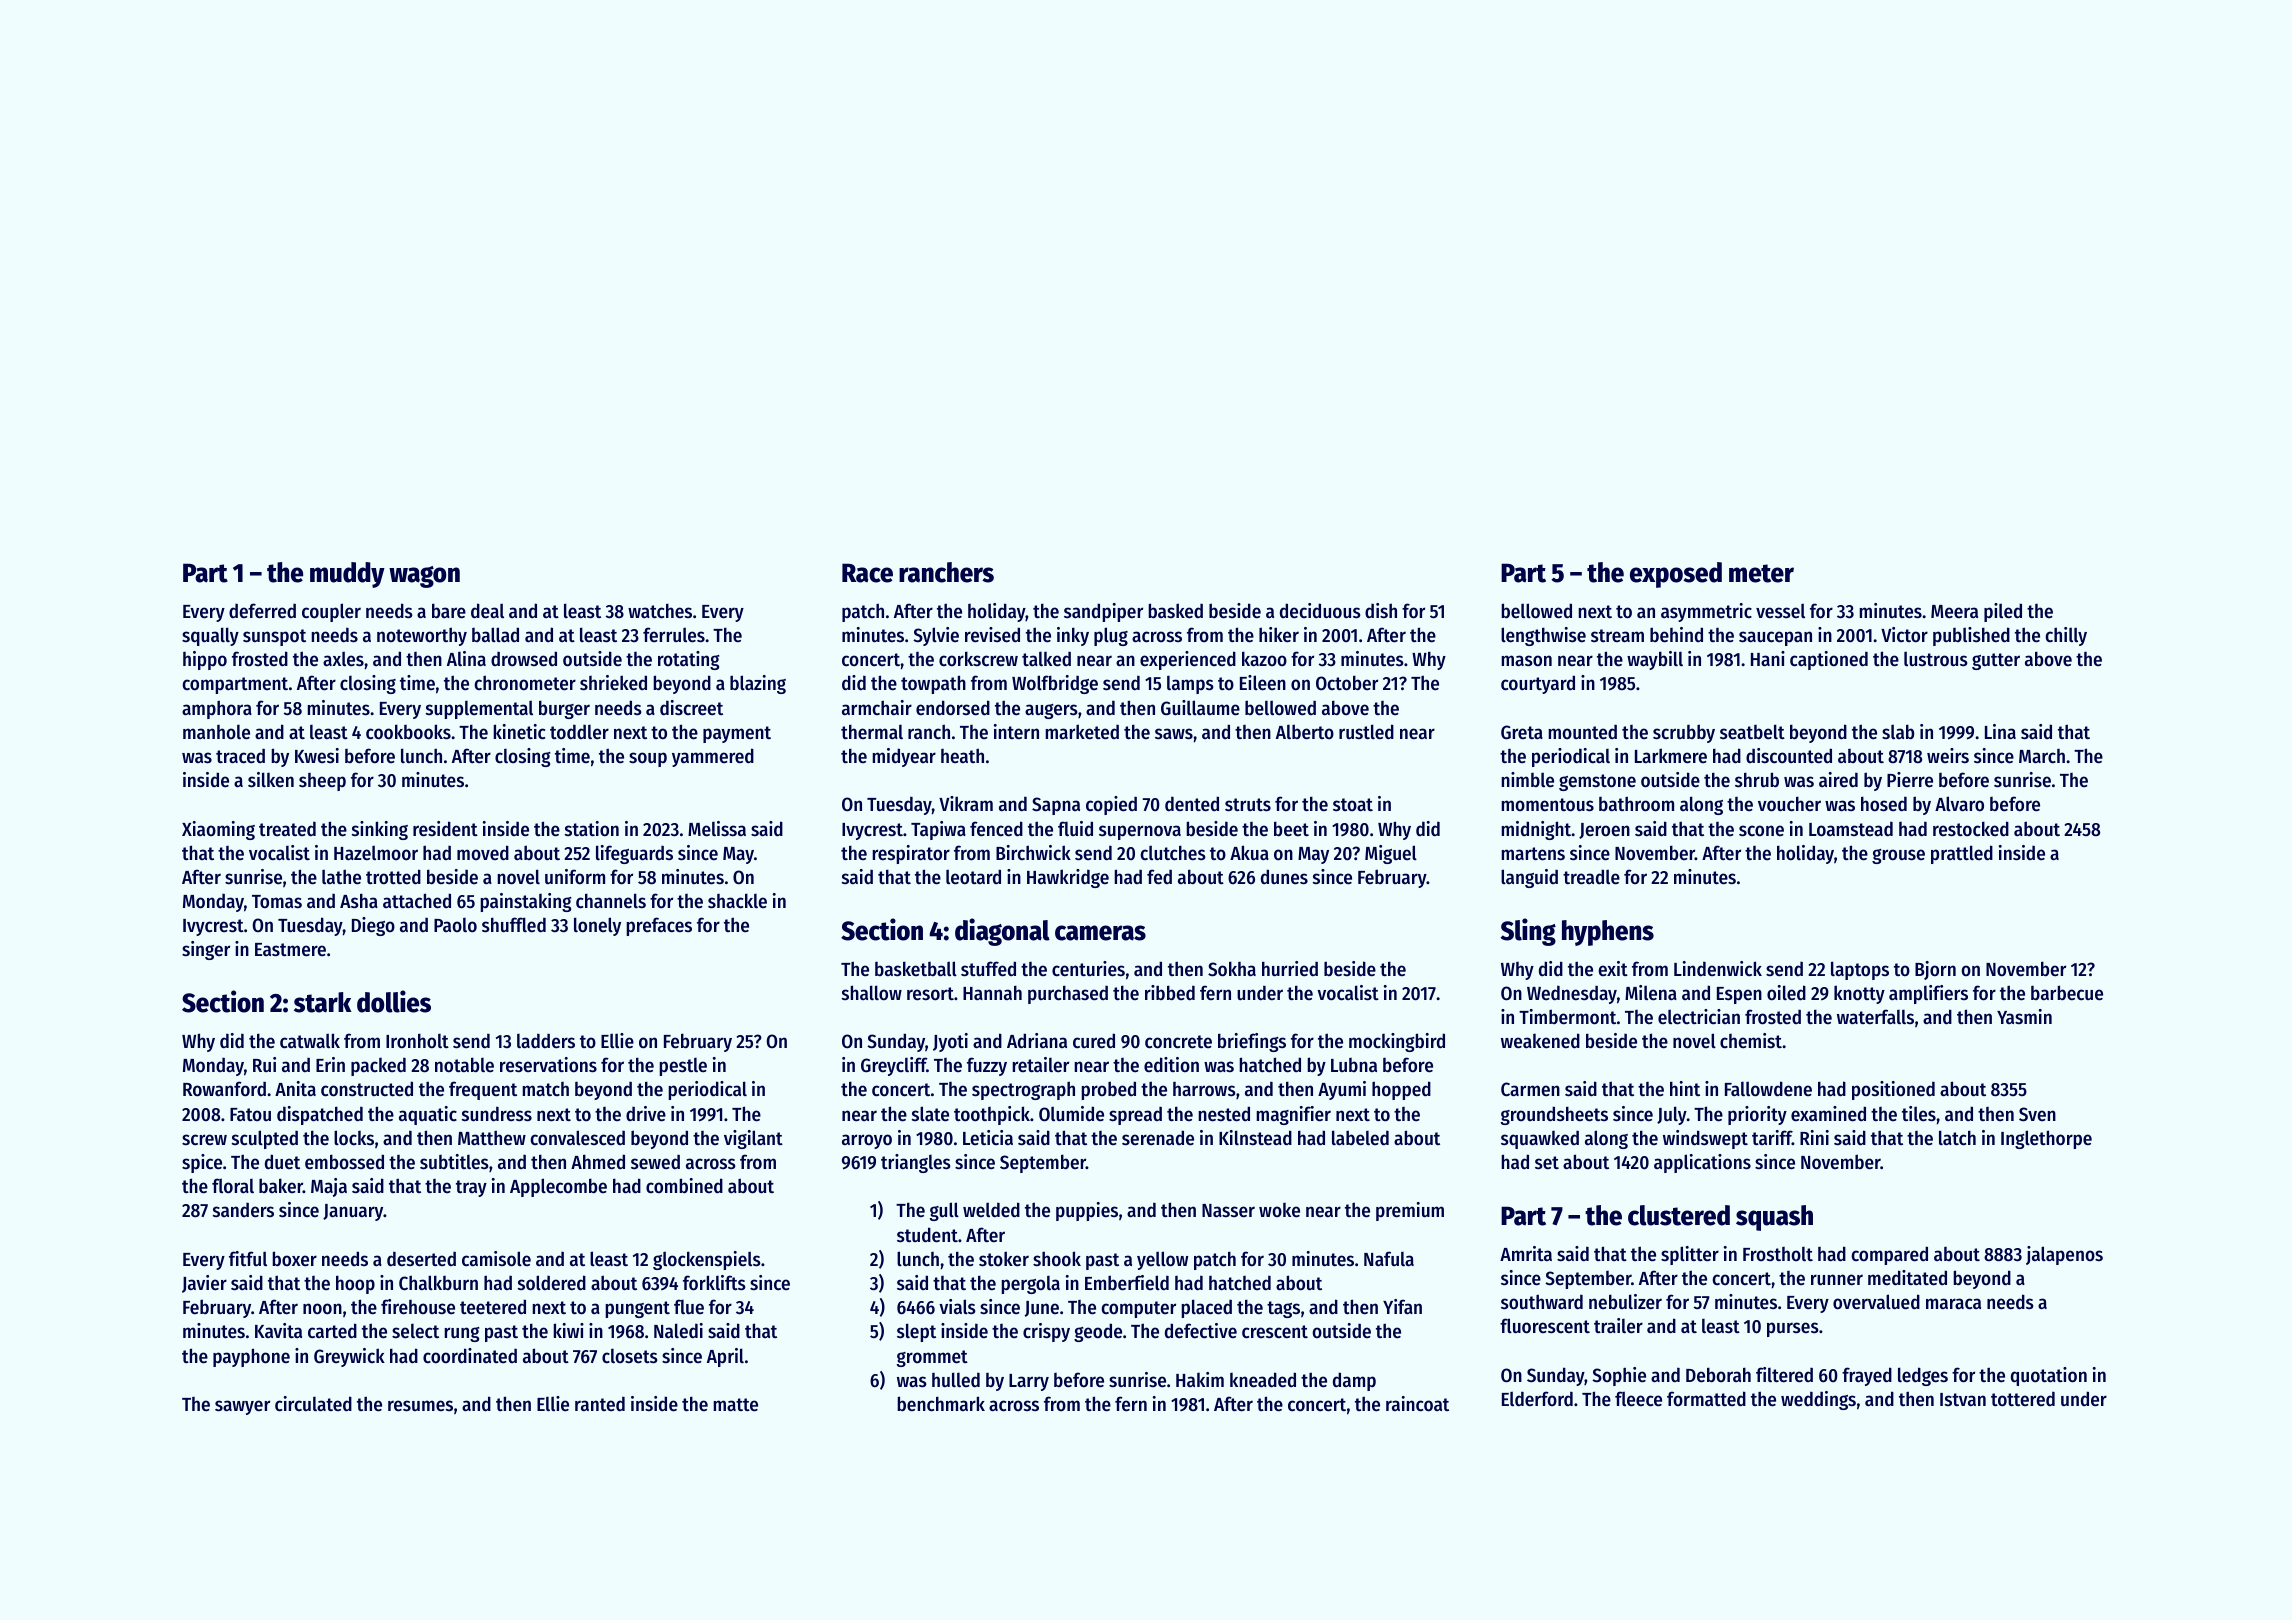 The height and width of the screenshot is (1620, 2292). What do you see at coordinates (424, 577) in the screenshot?
I see `wagon` at bounding box center [424, 577].
